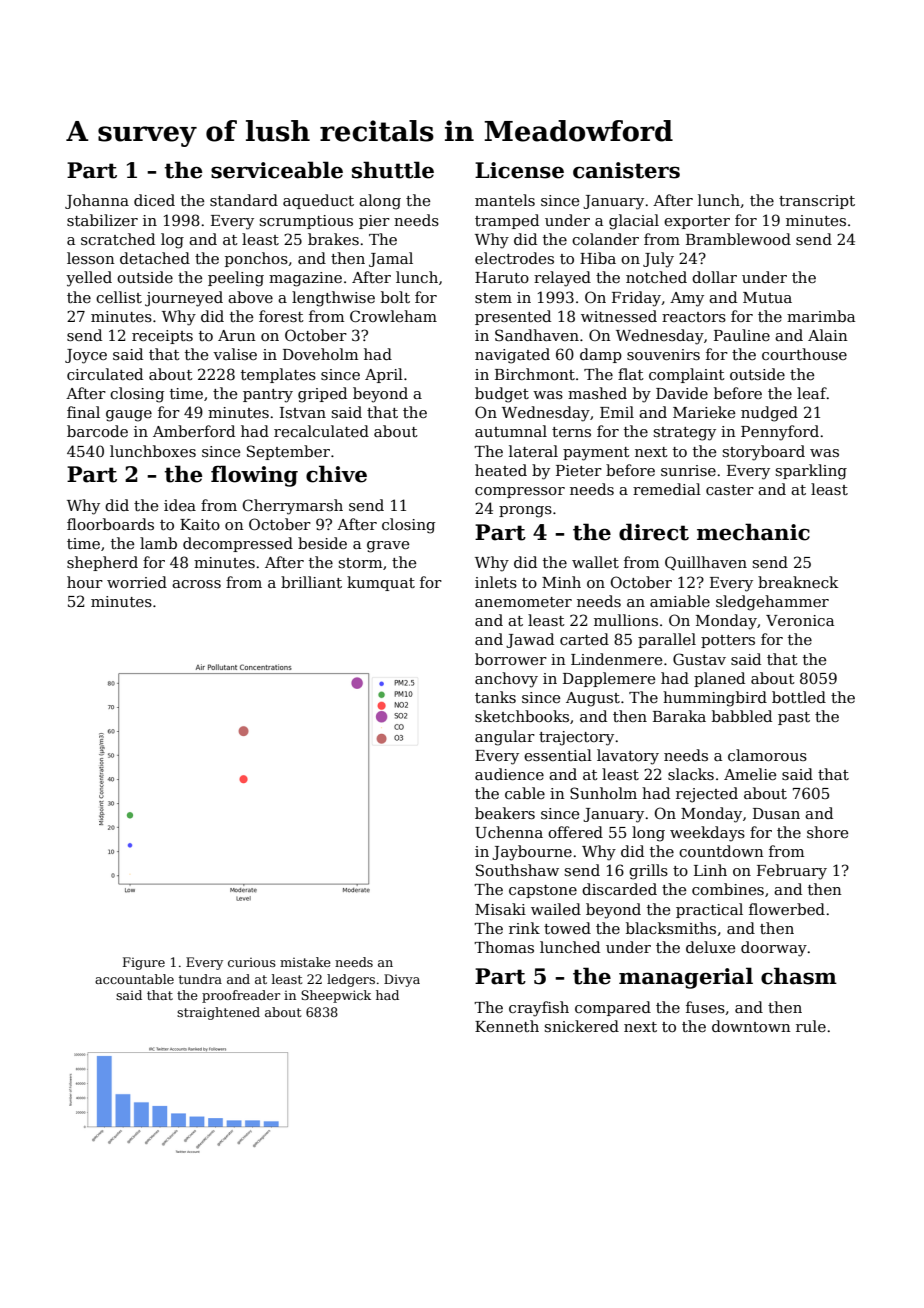  I want to click on tundra, so click(200, 979).
